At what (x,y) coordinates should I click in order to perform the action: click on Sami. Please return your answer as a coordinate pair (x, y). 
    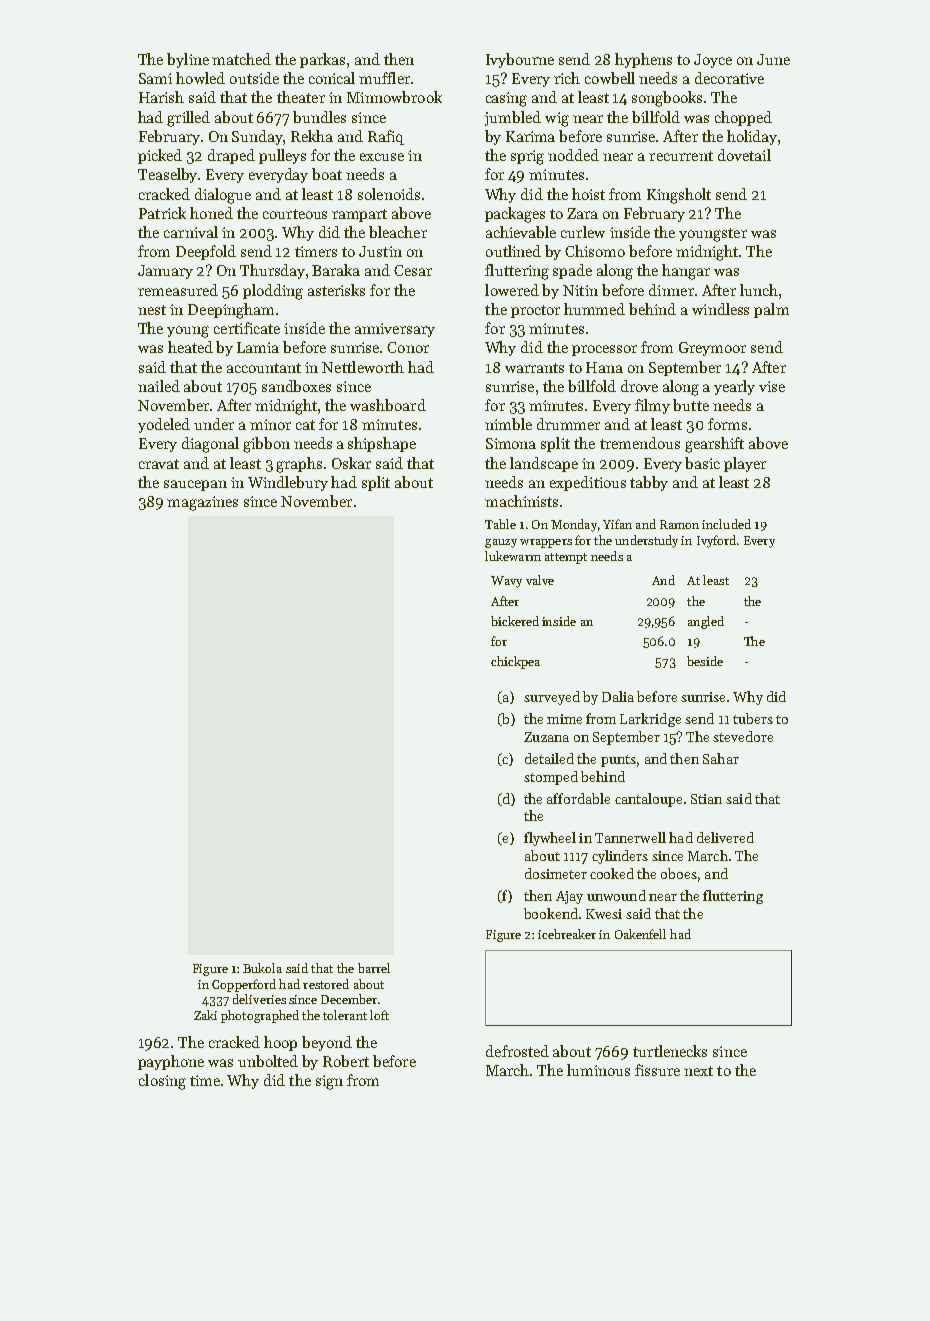
    Looking at the image, I should click on (155, 78).
